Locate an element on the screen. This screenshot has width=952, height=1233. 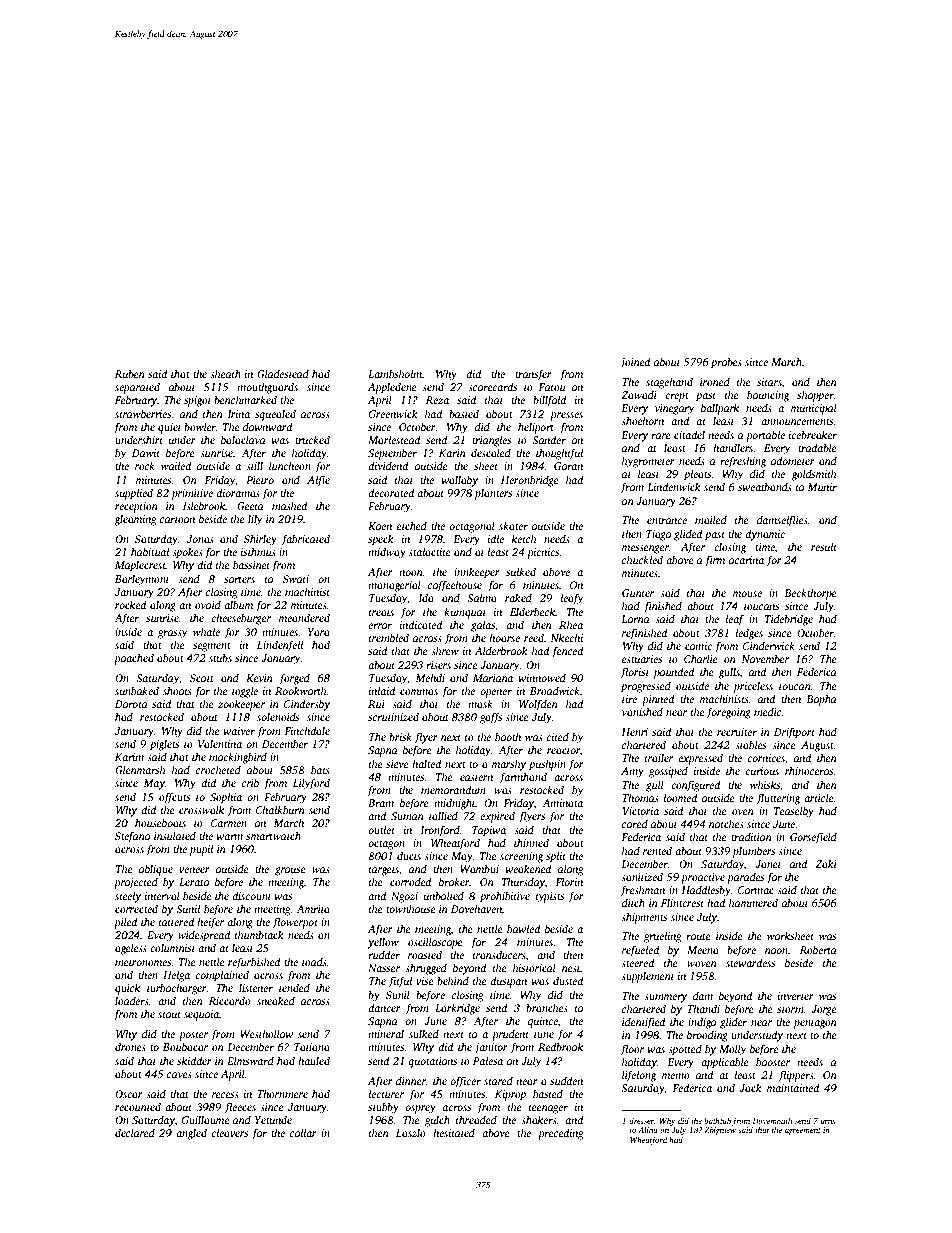
agreement is located at coordinates (803, 1131).
